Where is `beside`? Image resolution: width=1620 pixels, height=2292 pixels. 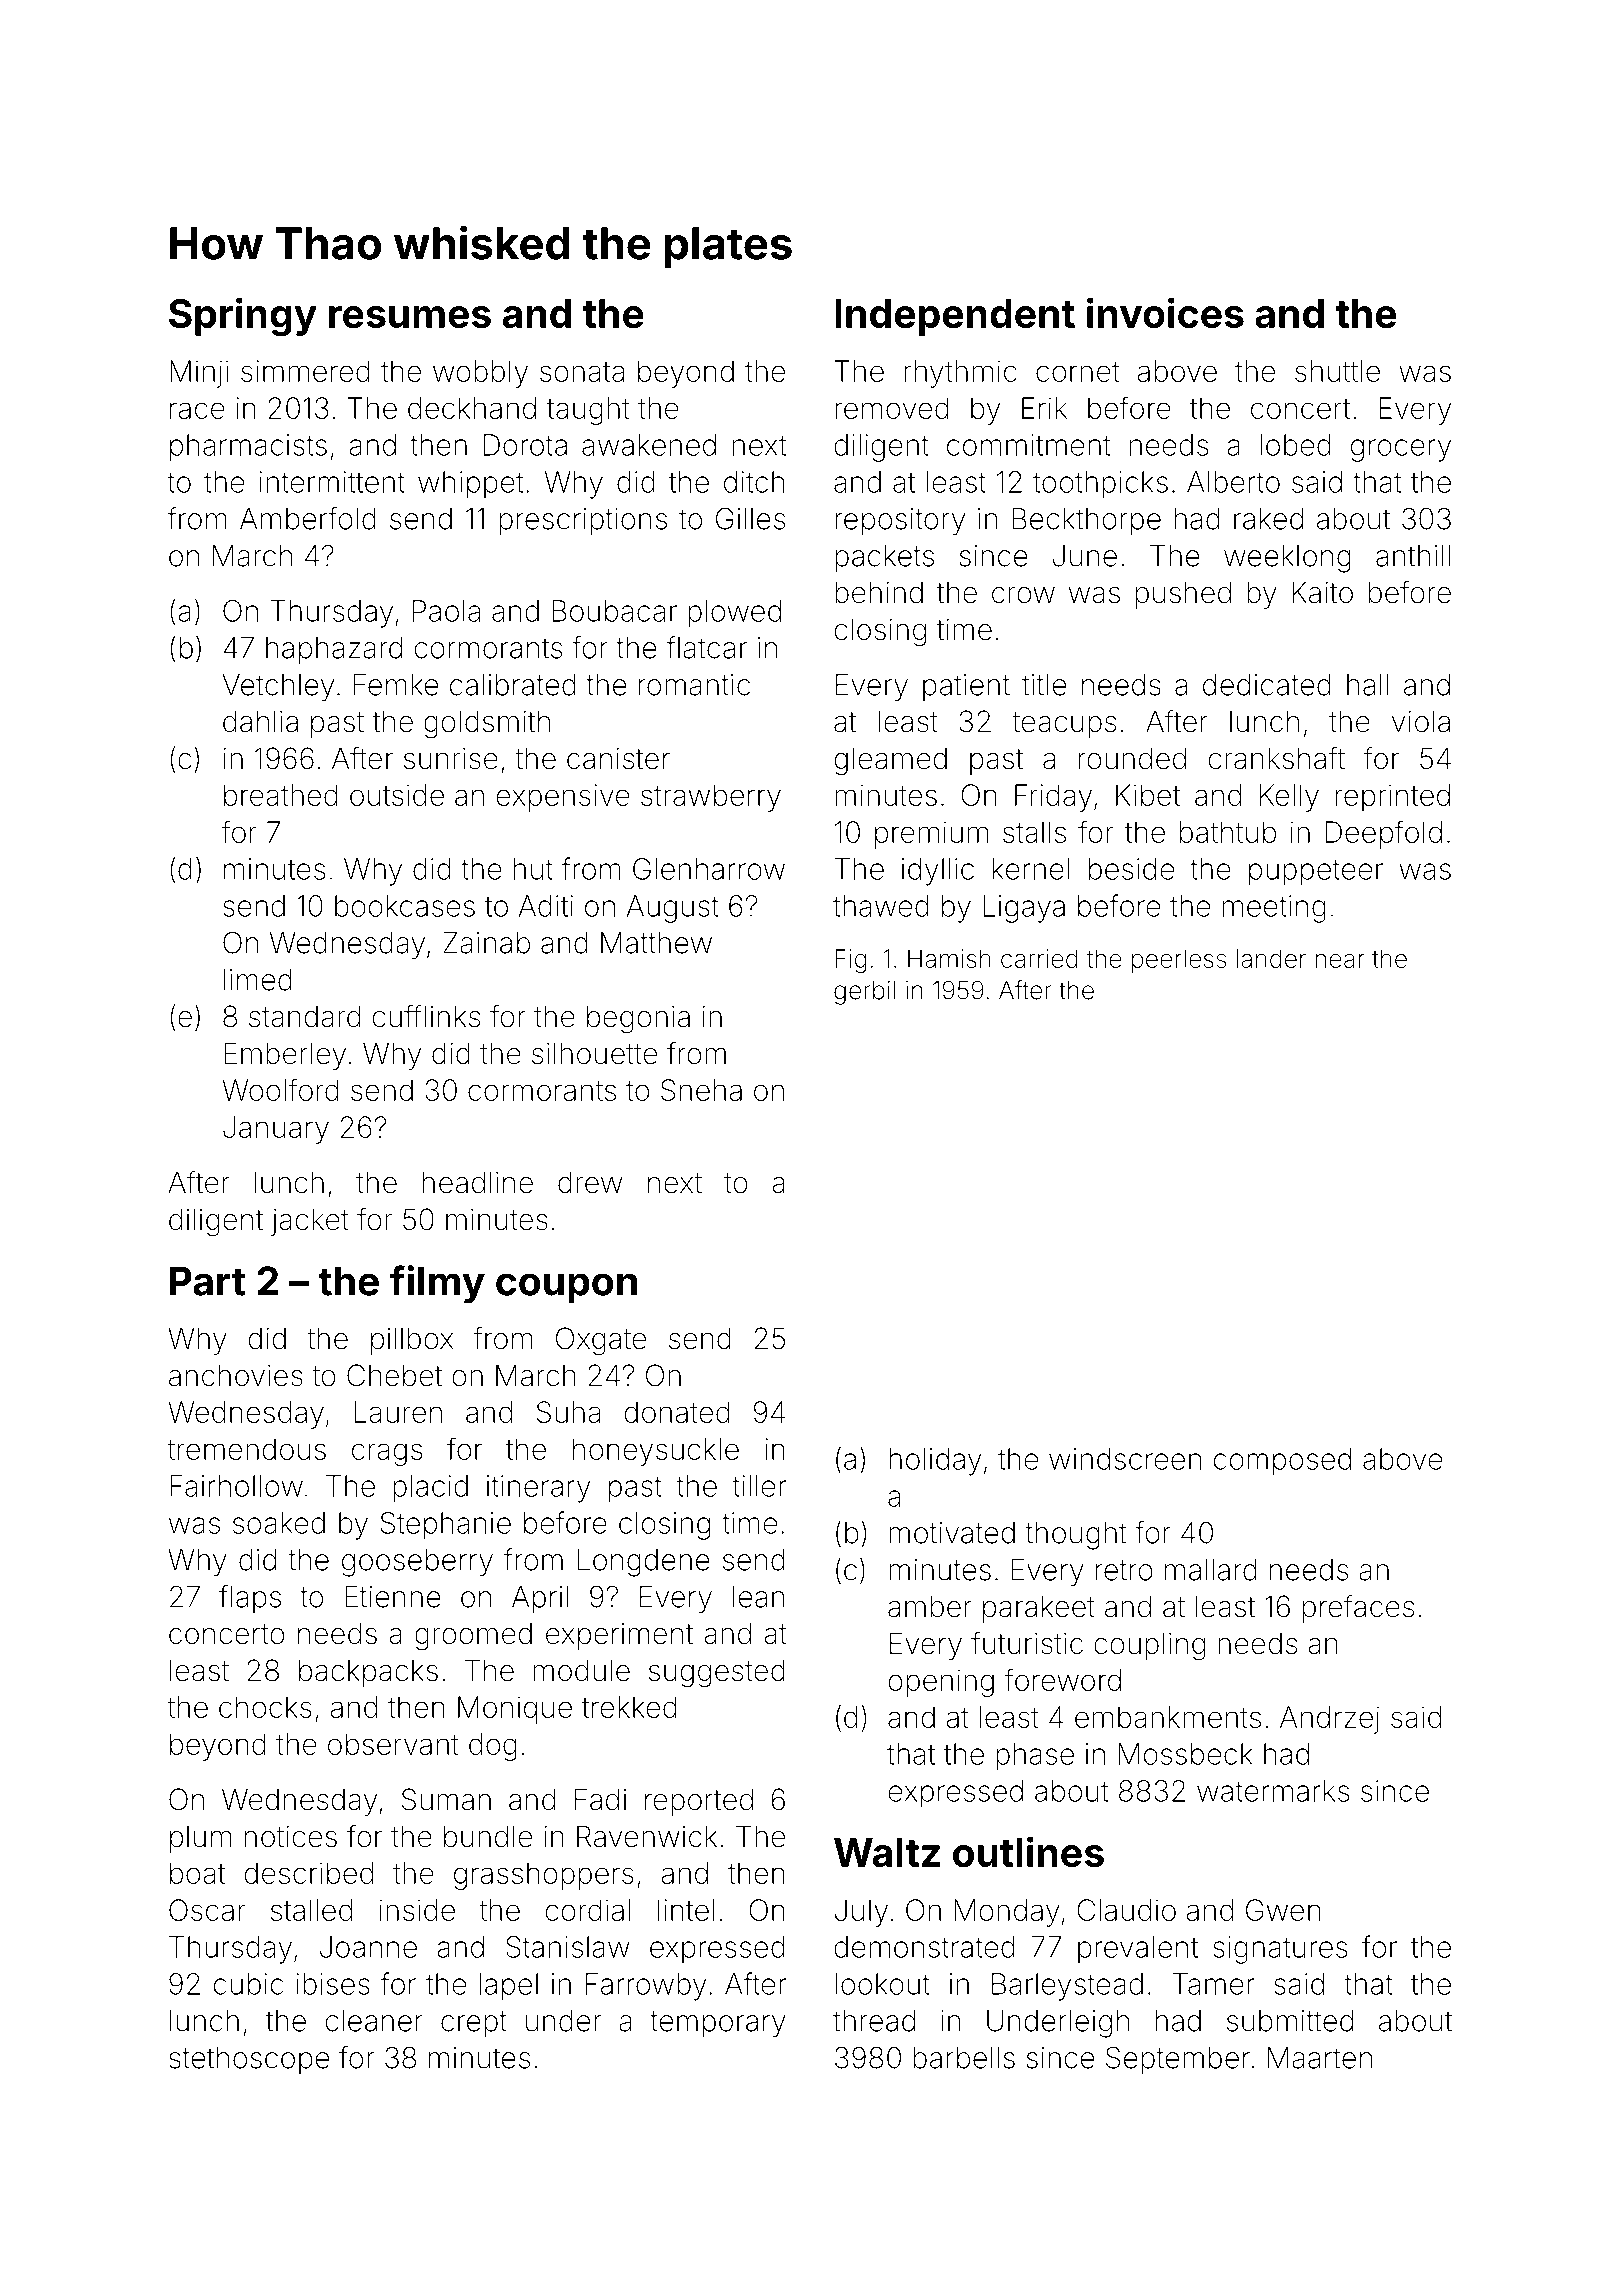
beside is located at coordinates (1131, 869).
